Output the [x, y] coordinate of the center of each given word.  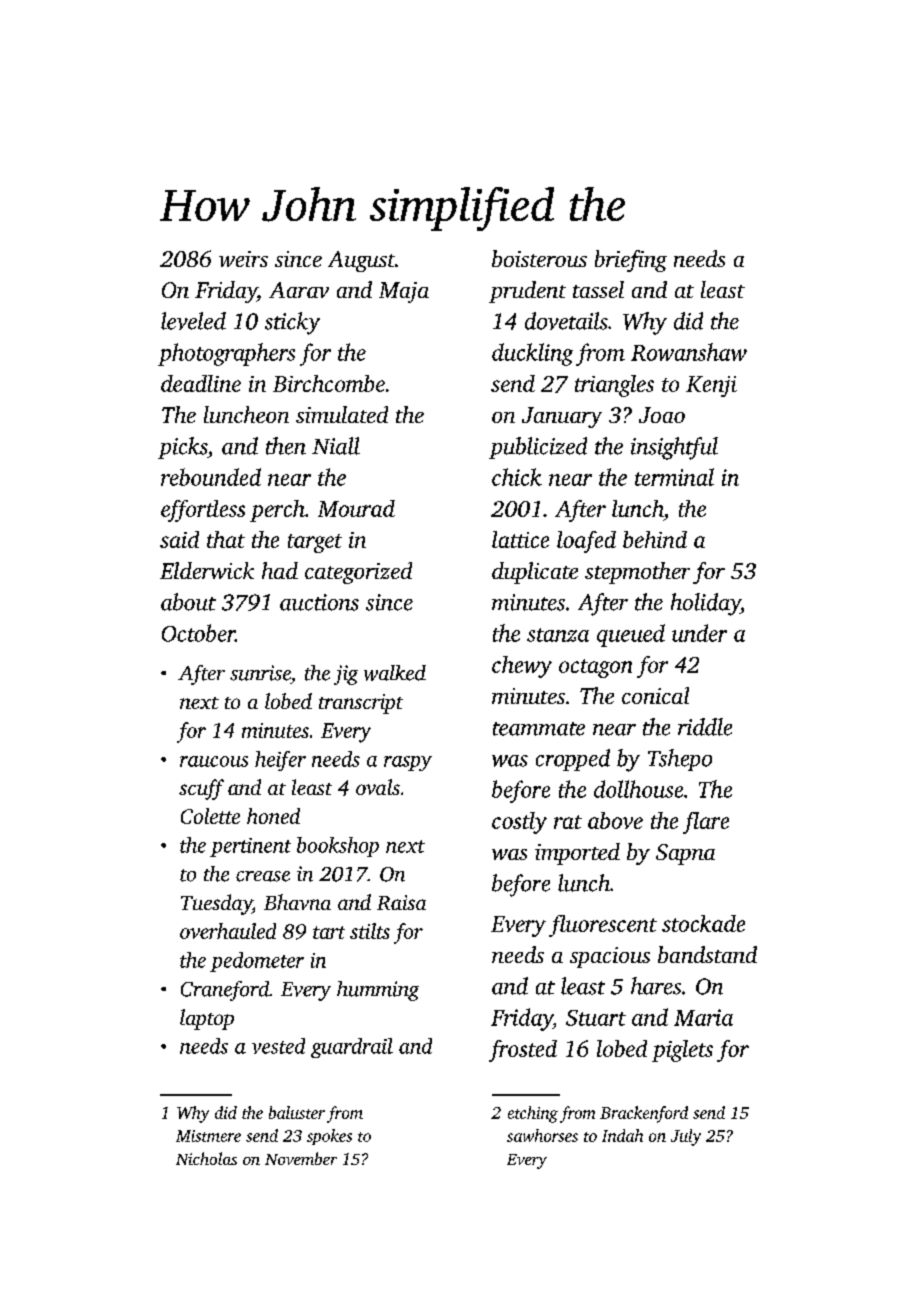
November [301, 1158]
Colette [210, 816]
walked [395, 673]
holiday [706, 604]
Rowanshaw [689, 352]
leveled [193, 321]
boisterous [539, 258]
